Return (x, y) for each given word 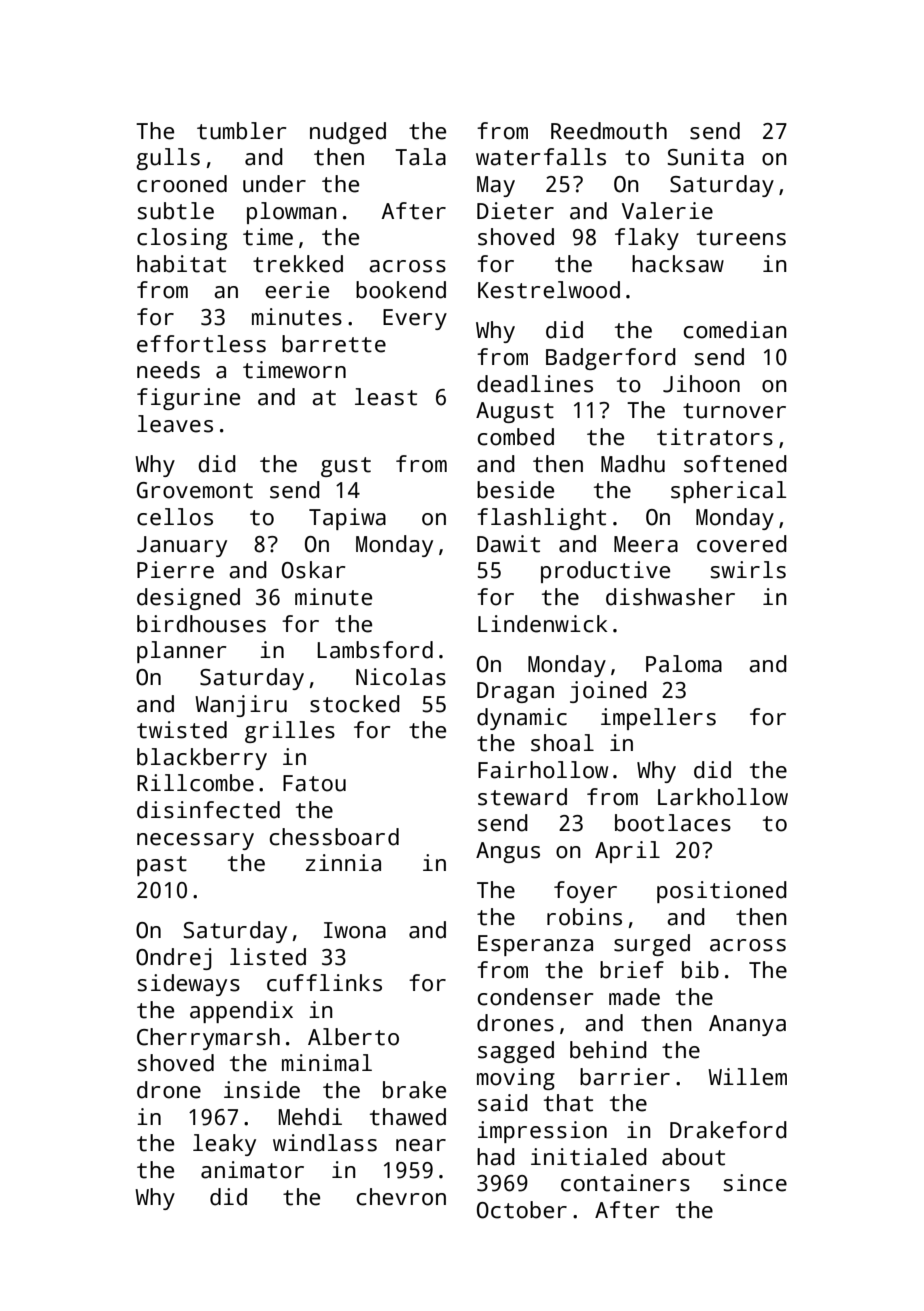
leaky (224, 1145)
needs (168, 370)
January (182, 546)
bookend (401, 290)
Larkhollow (723, 797)
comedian (735, 330)
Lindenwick (542, 624)
